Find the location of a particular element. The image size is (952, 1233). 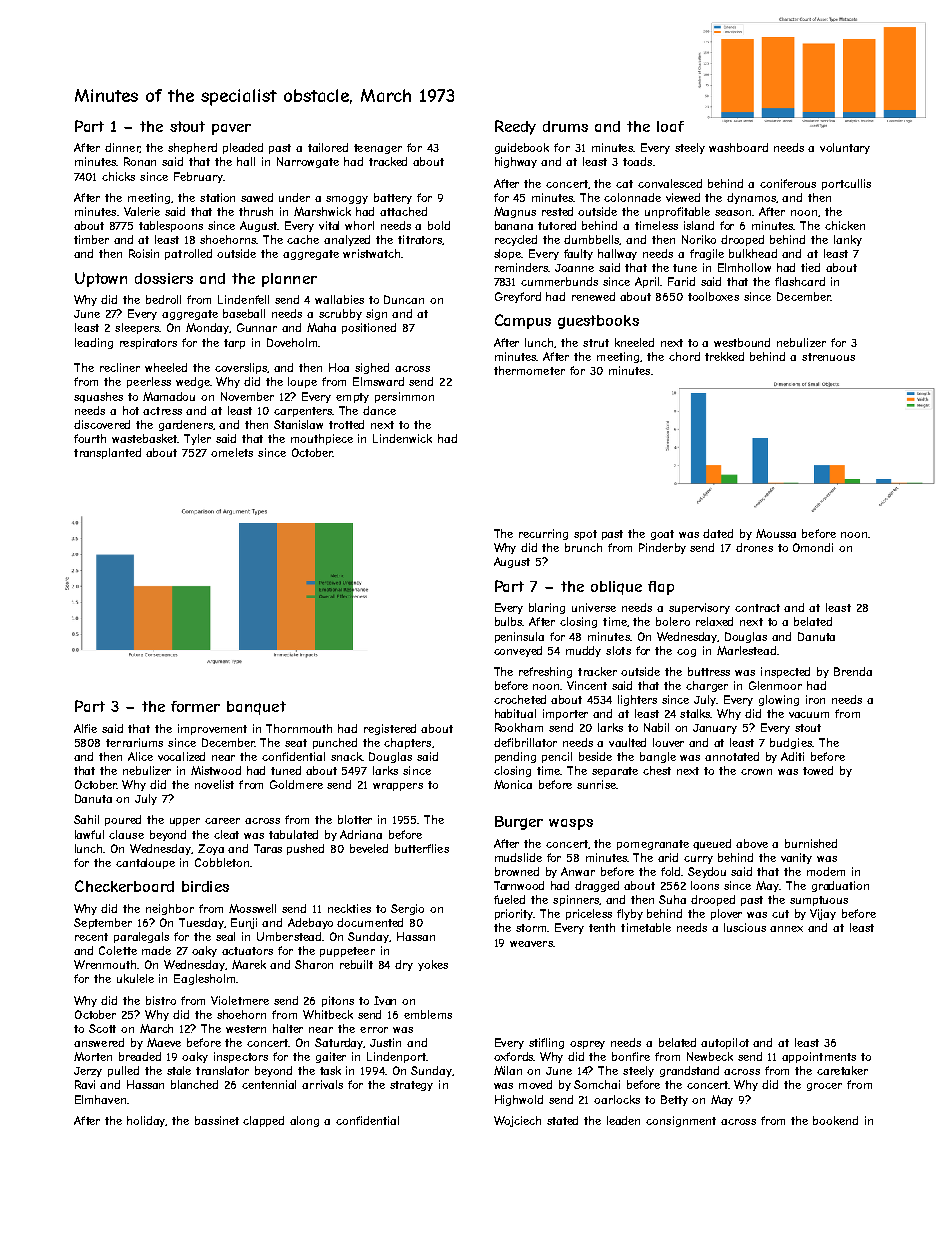

timber is located at coordinates (91, 239).
